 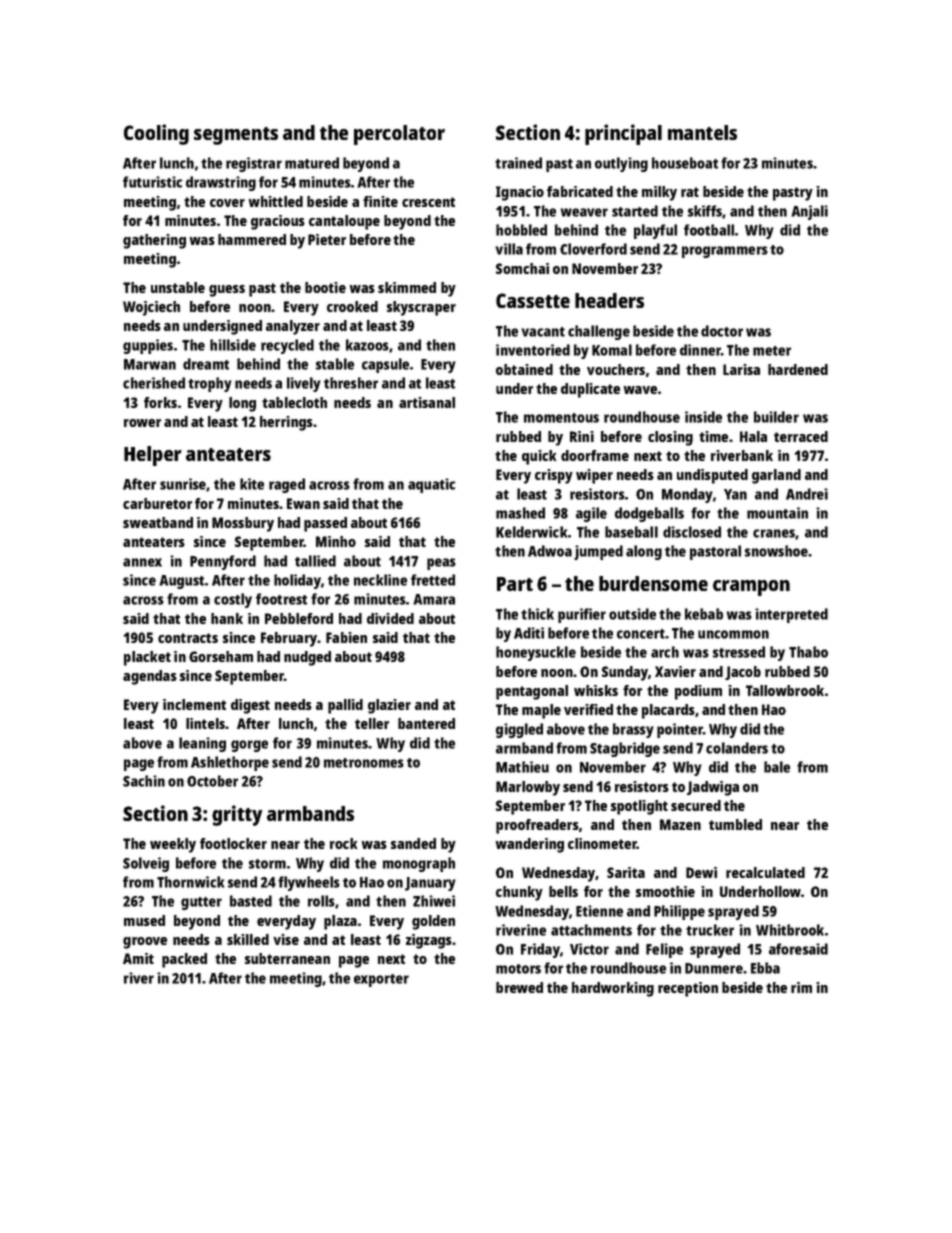 What do you see at coordinates (156, 134) in the screenshot?
I see `Cooling` at bounding box center [156, 134].
